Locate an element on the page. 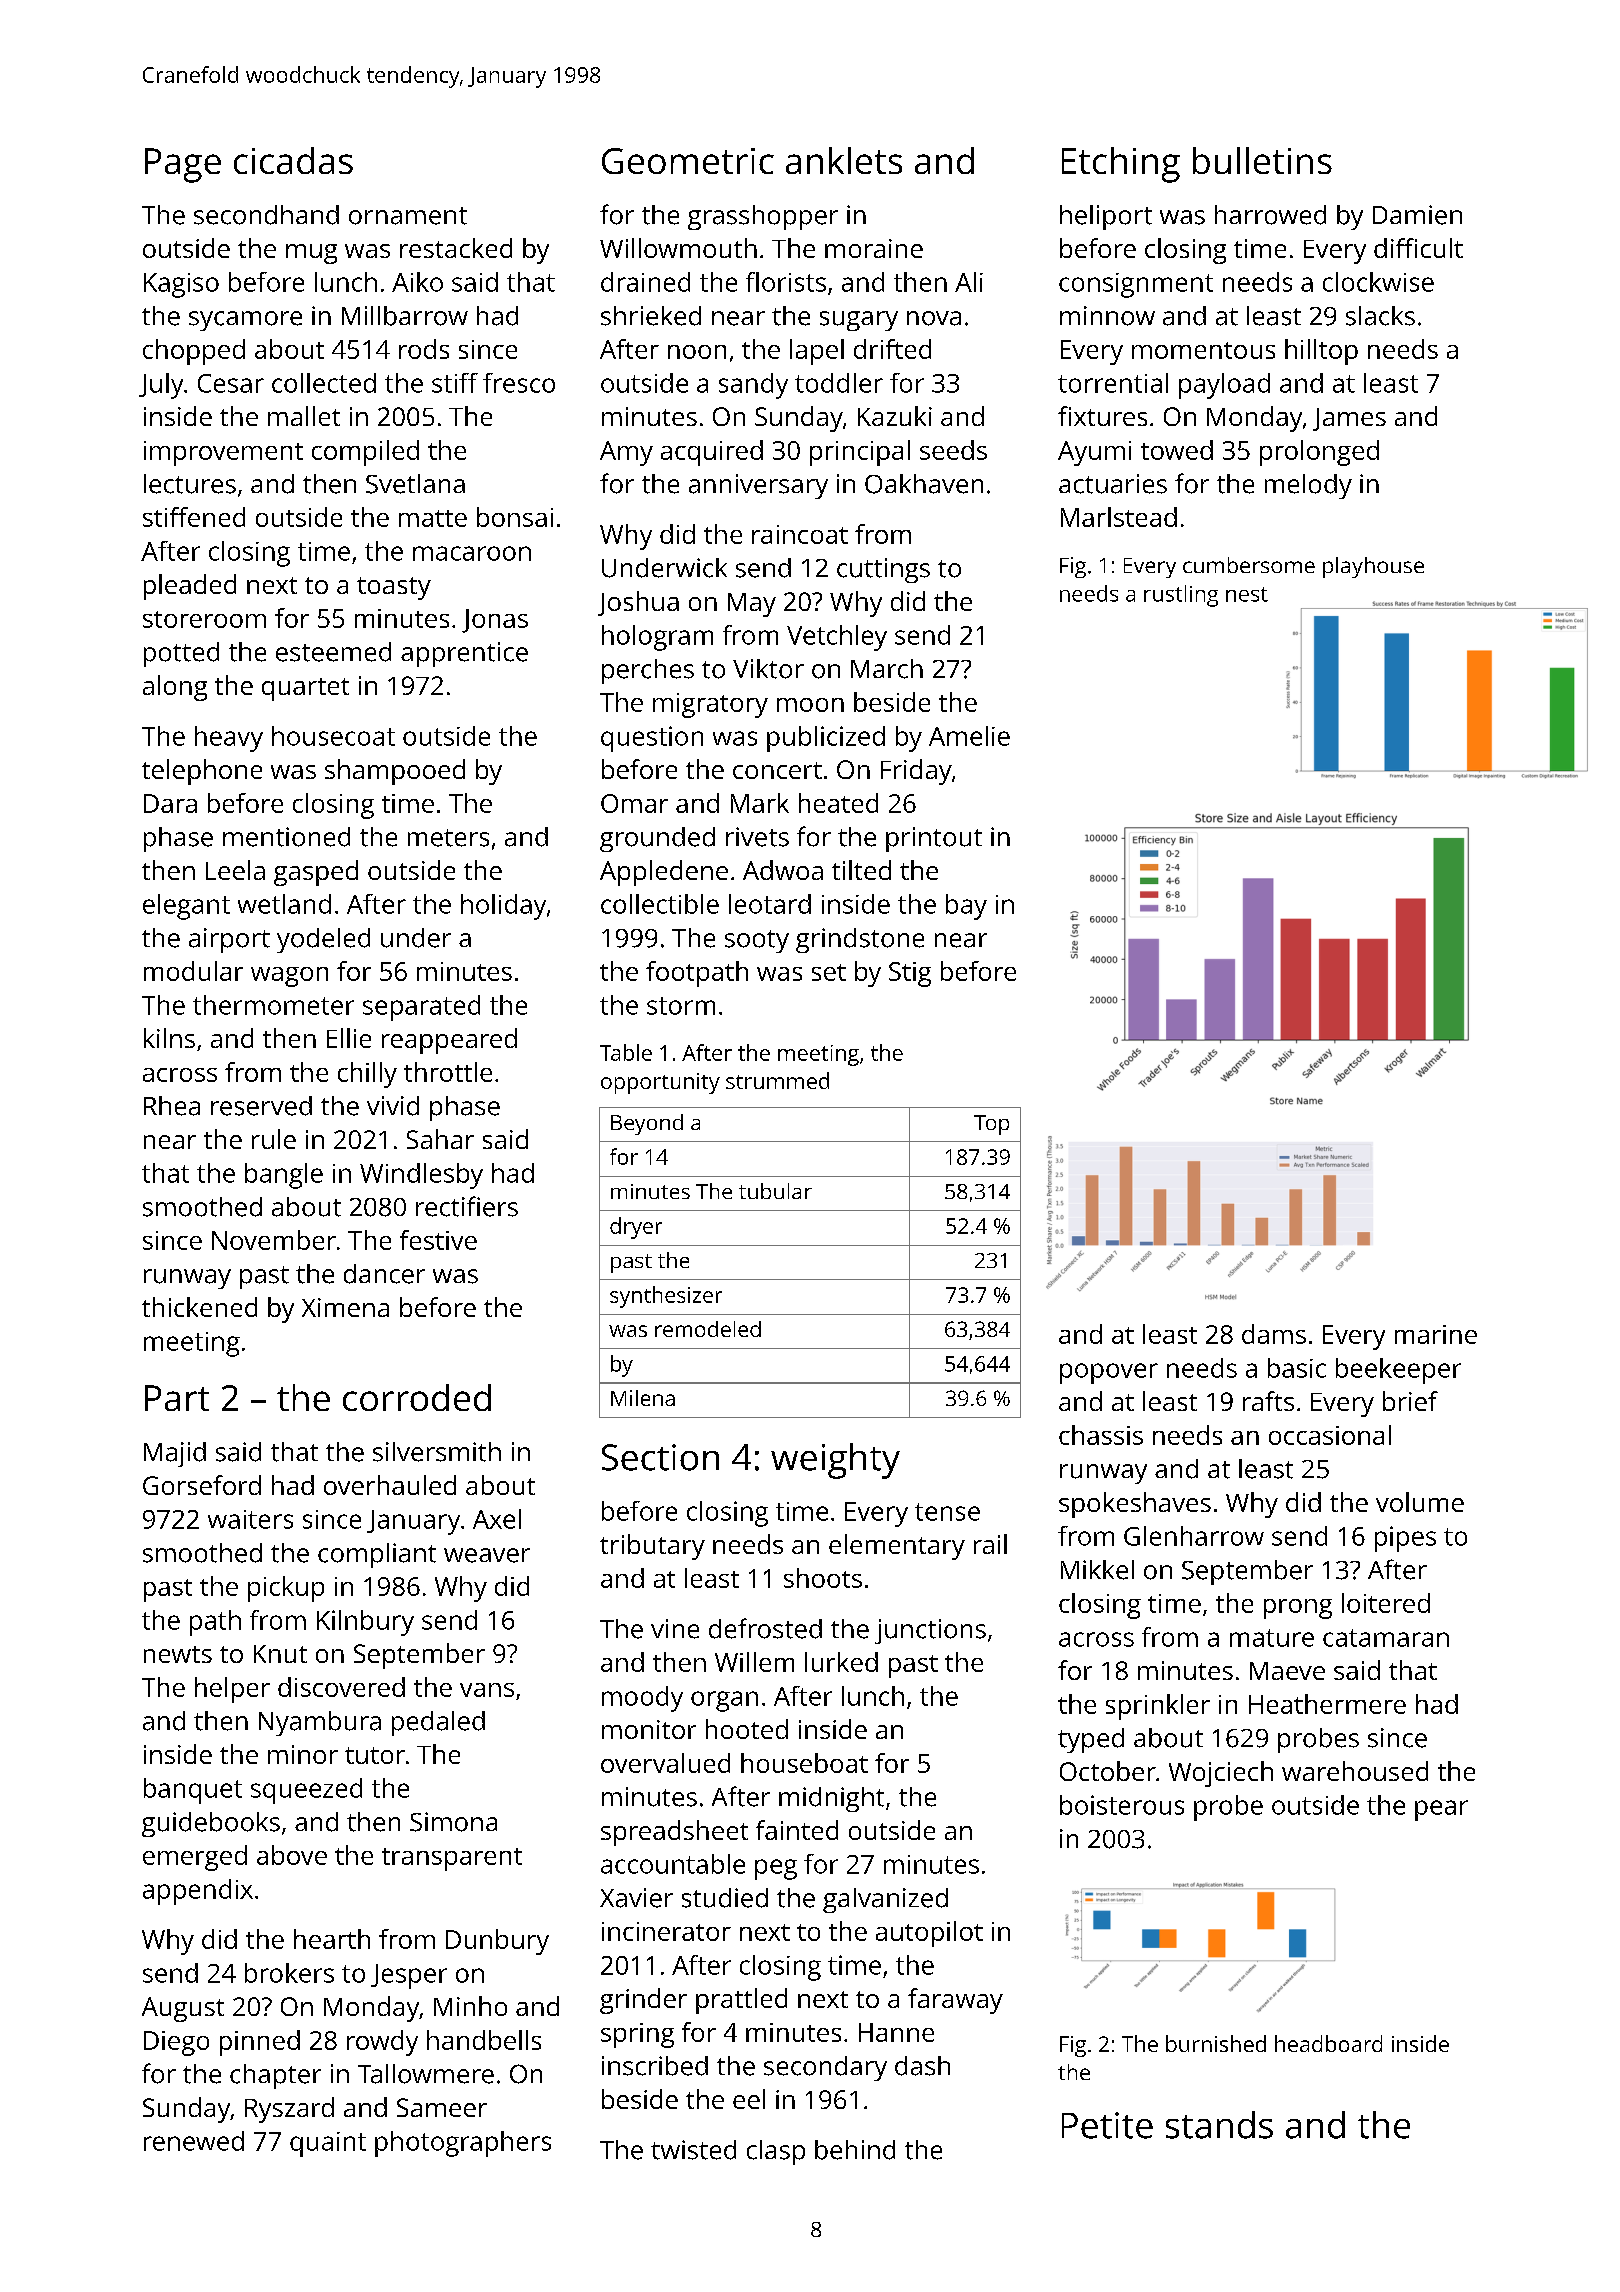 Image resolution: width=1620 pixels, height=2292 pixels. stands is located at coordinates (1219, 2125).
